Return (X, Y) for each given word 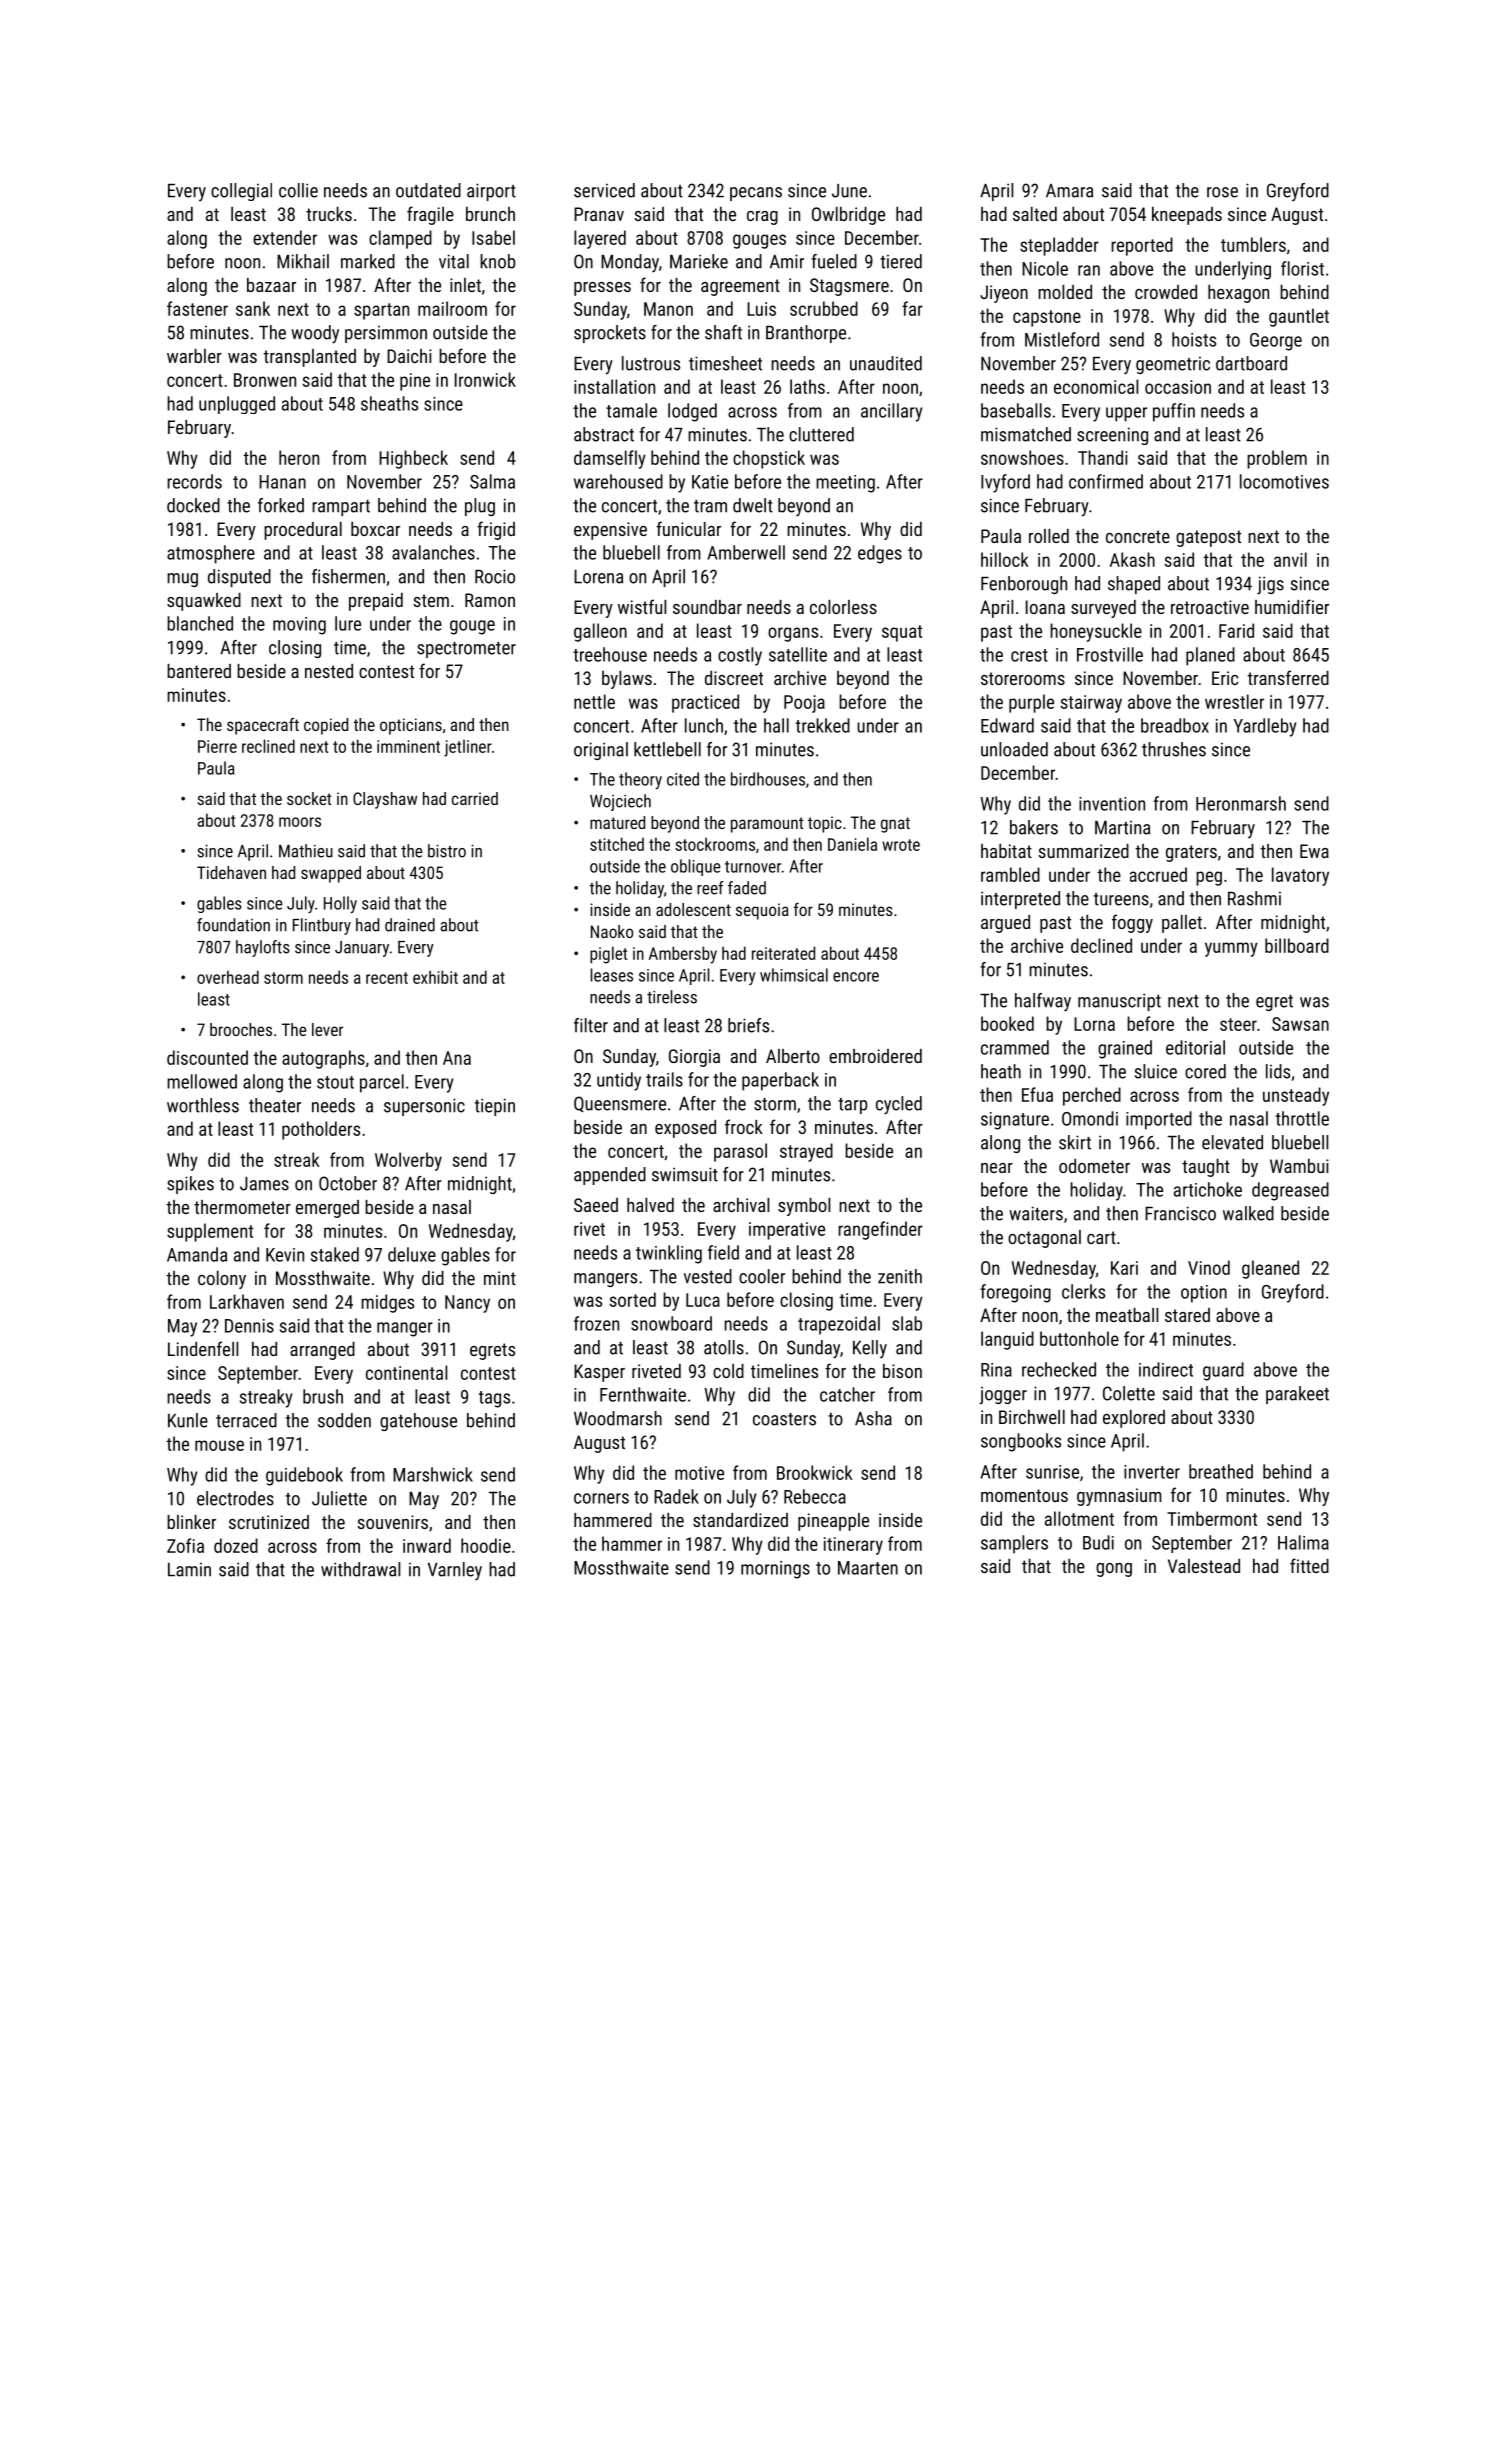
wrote (901, 845)
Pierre (217, 746)
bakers (1034, 827)
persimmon (386, 334)
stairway (1091, 704)
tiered (901, 261)
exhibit (435, 977)
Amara (1069, 191)
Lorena (598, 577)
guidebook (304, 1476)
